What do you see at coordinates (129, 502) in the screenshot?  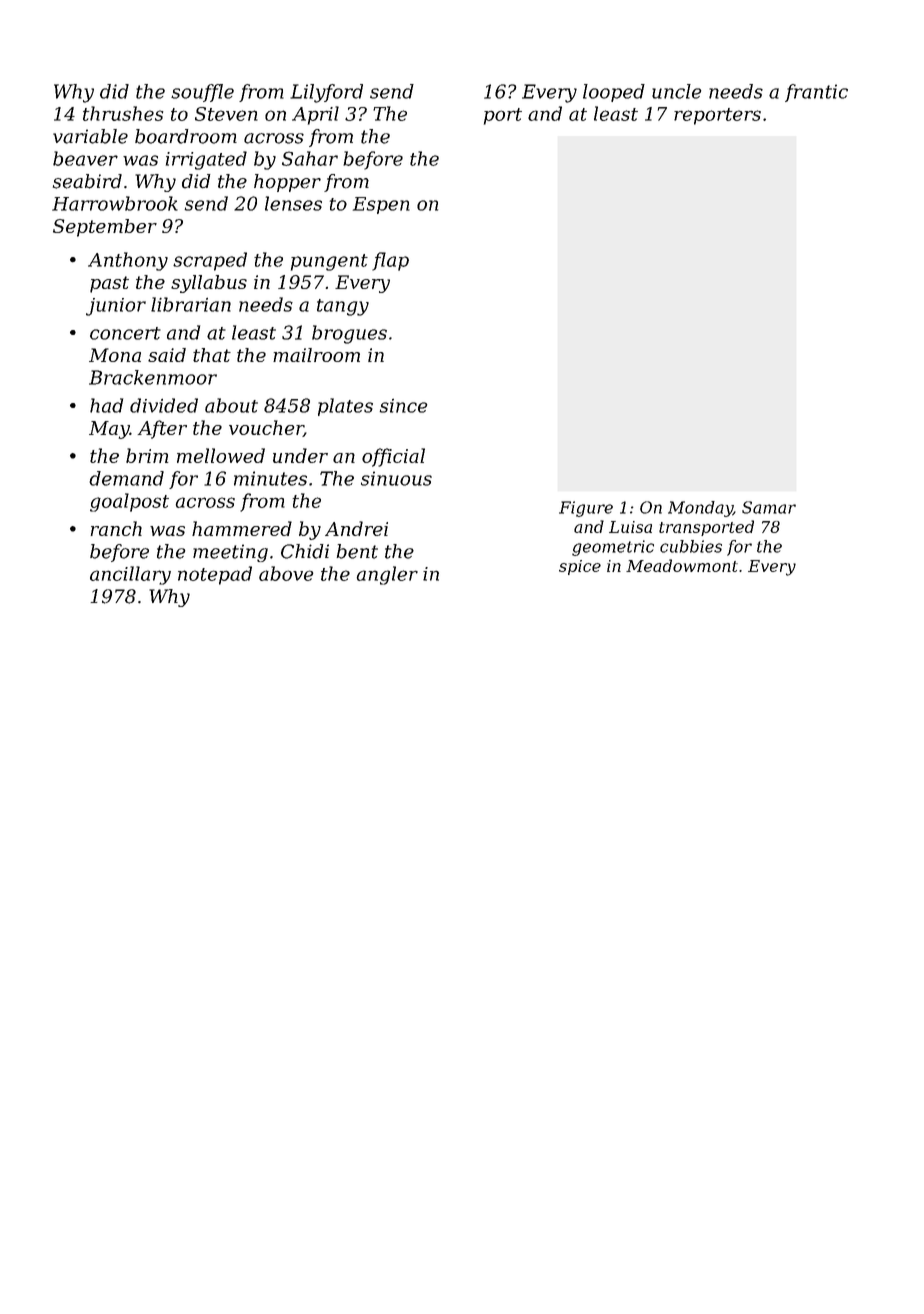 I see `goalpost` at bounding box center [129, 502].
